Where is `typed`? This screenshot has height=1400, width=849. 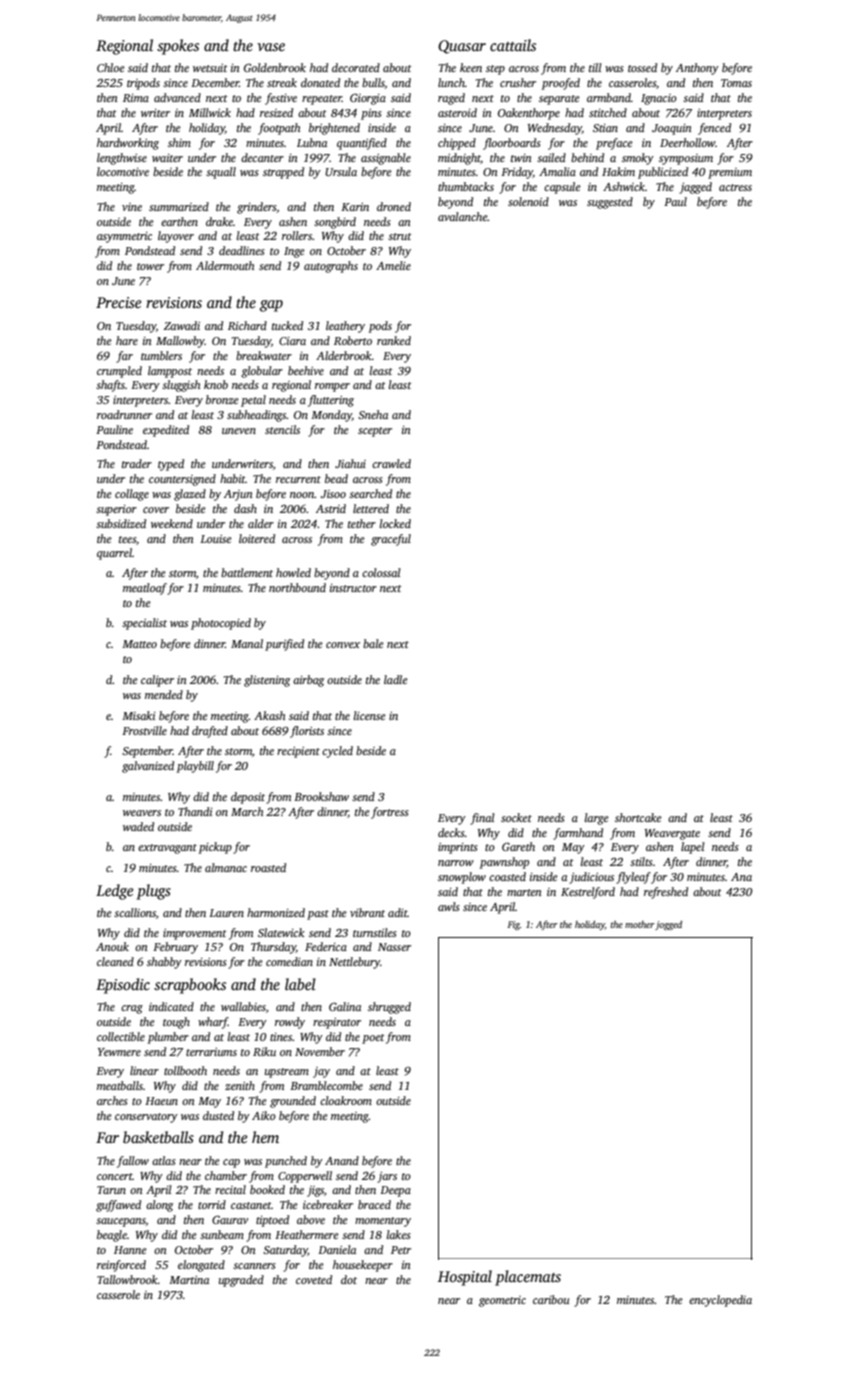 typed is located at coordinates (171, 465).
